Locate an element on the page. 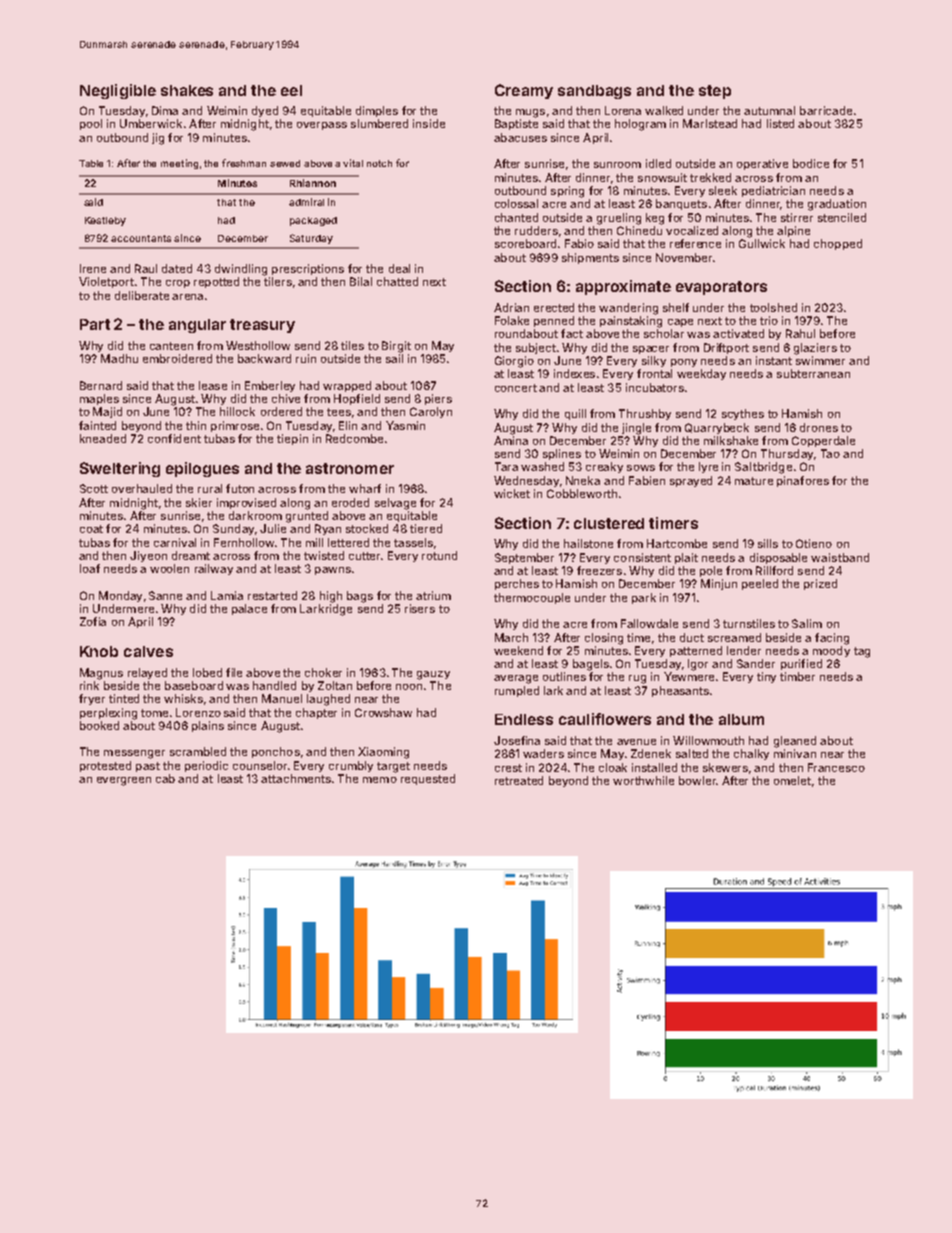  attachments is located at coordinates (296, 778).
